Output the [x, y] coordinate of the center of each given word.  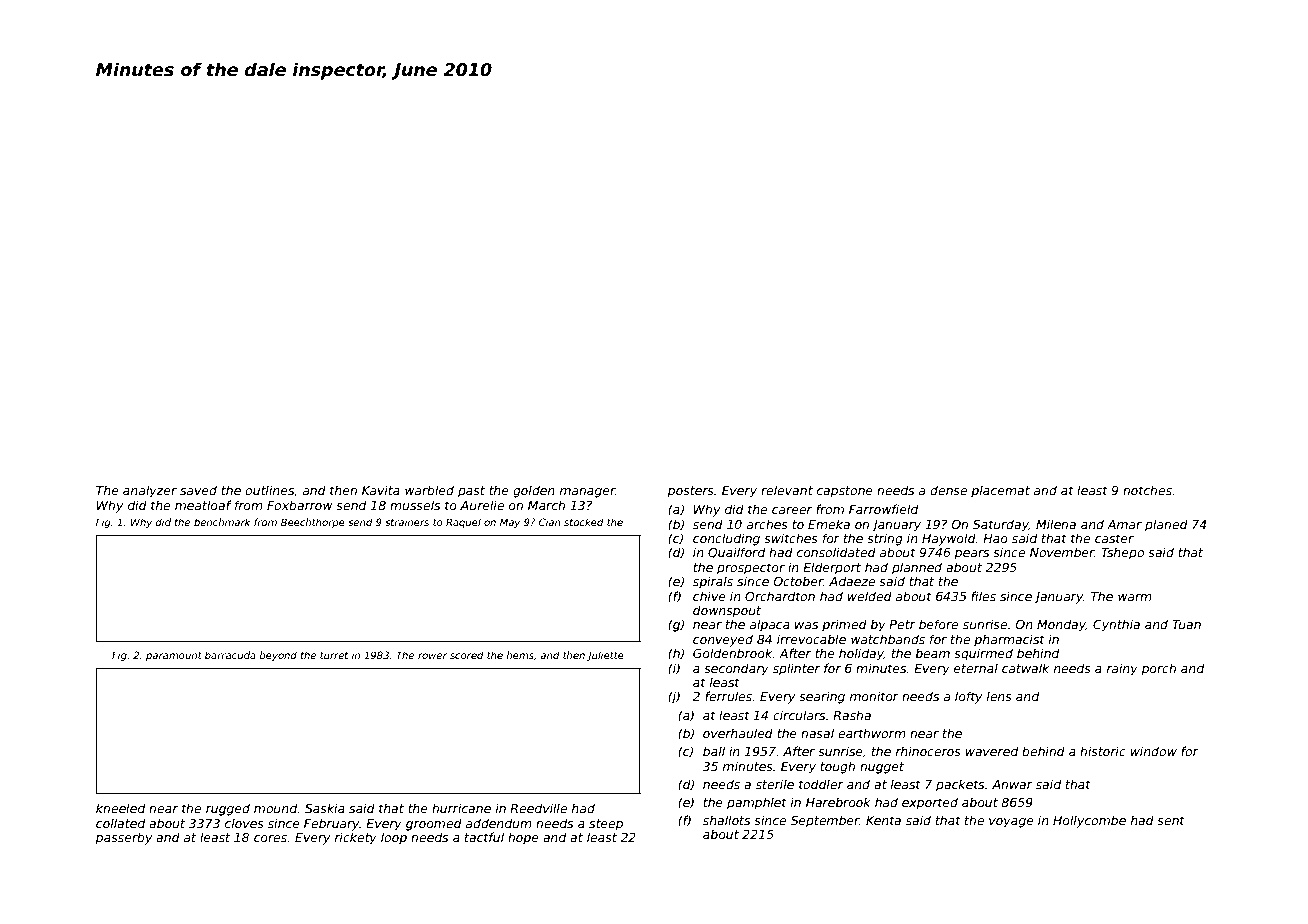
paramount [174, 656]
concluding [726, 539]
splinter [796, 669]
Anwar [1012, 784]
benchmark [222, 522]
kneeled [120, 808]
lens [999, 696]
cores [270, 838]
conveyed [723, 640]
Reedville [538, 808]
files [983, 596]
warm [1135, 597]
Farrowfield [883, 509]
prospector [751, 569]
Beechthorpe [313, 523]
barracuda [230, 655]
